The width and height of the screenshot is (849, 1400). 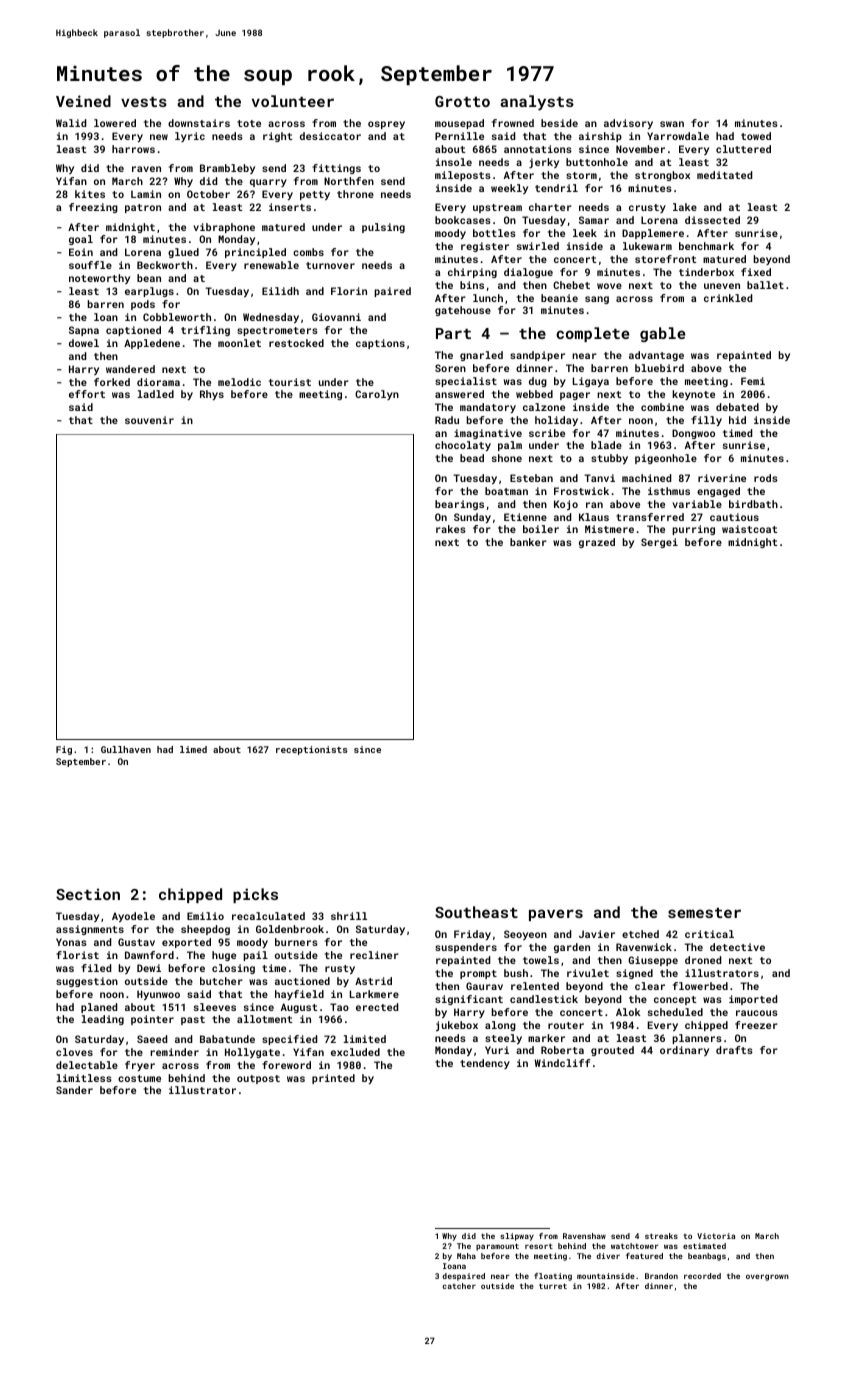 What do you see at coordinates (312, 750) in the screenshot?
I see `receptionists` at bounding box center [312, 750].
